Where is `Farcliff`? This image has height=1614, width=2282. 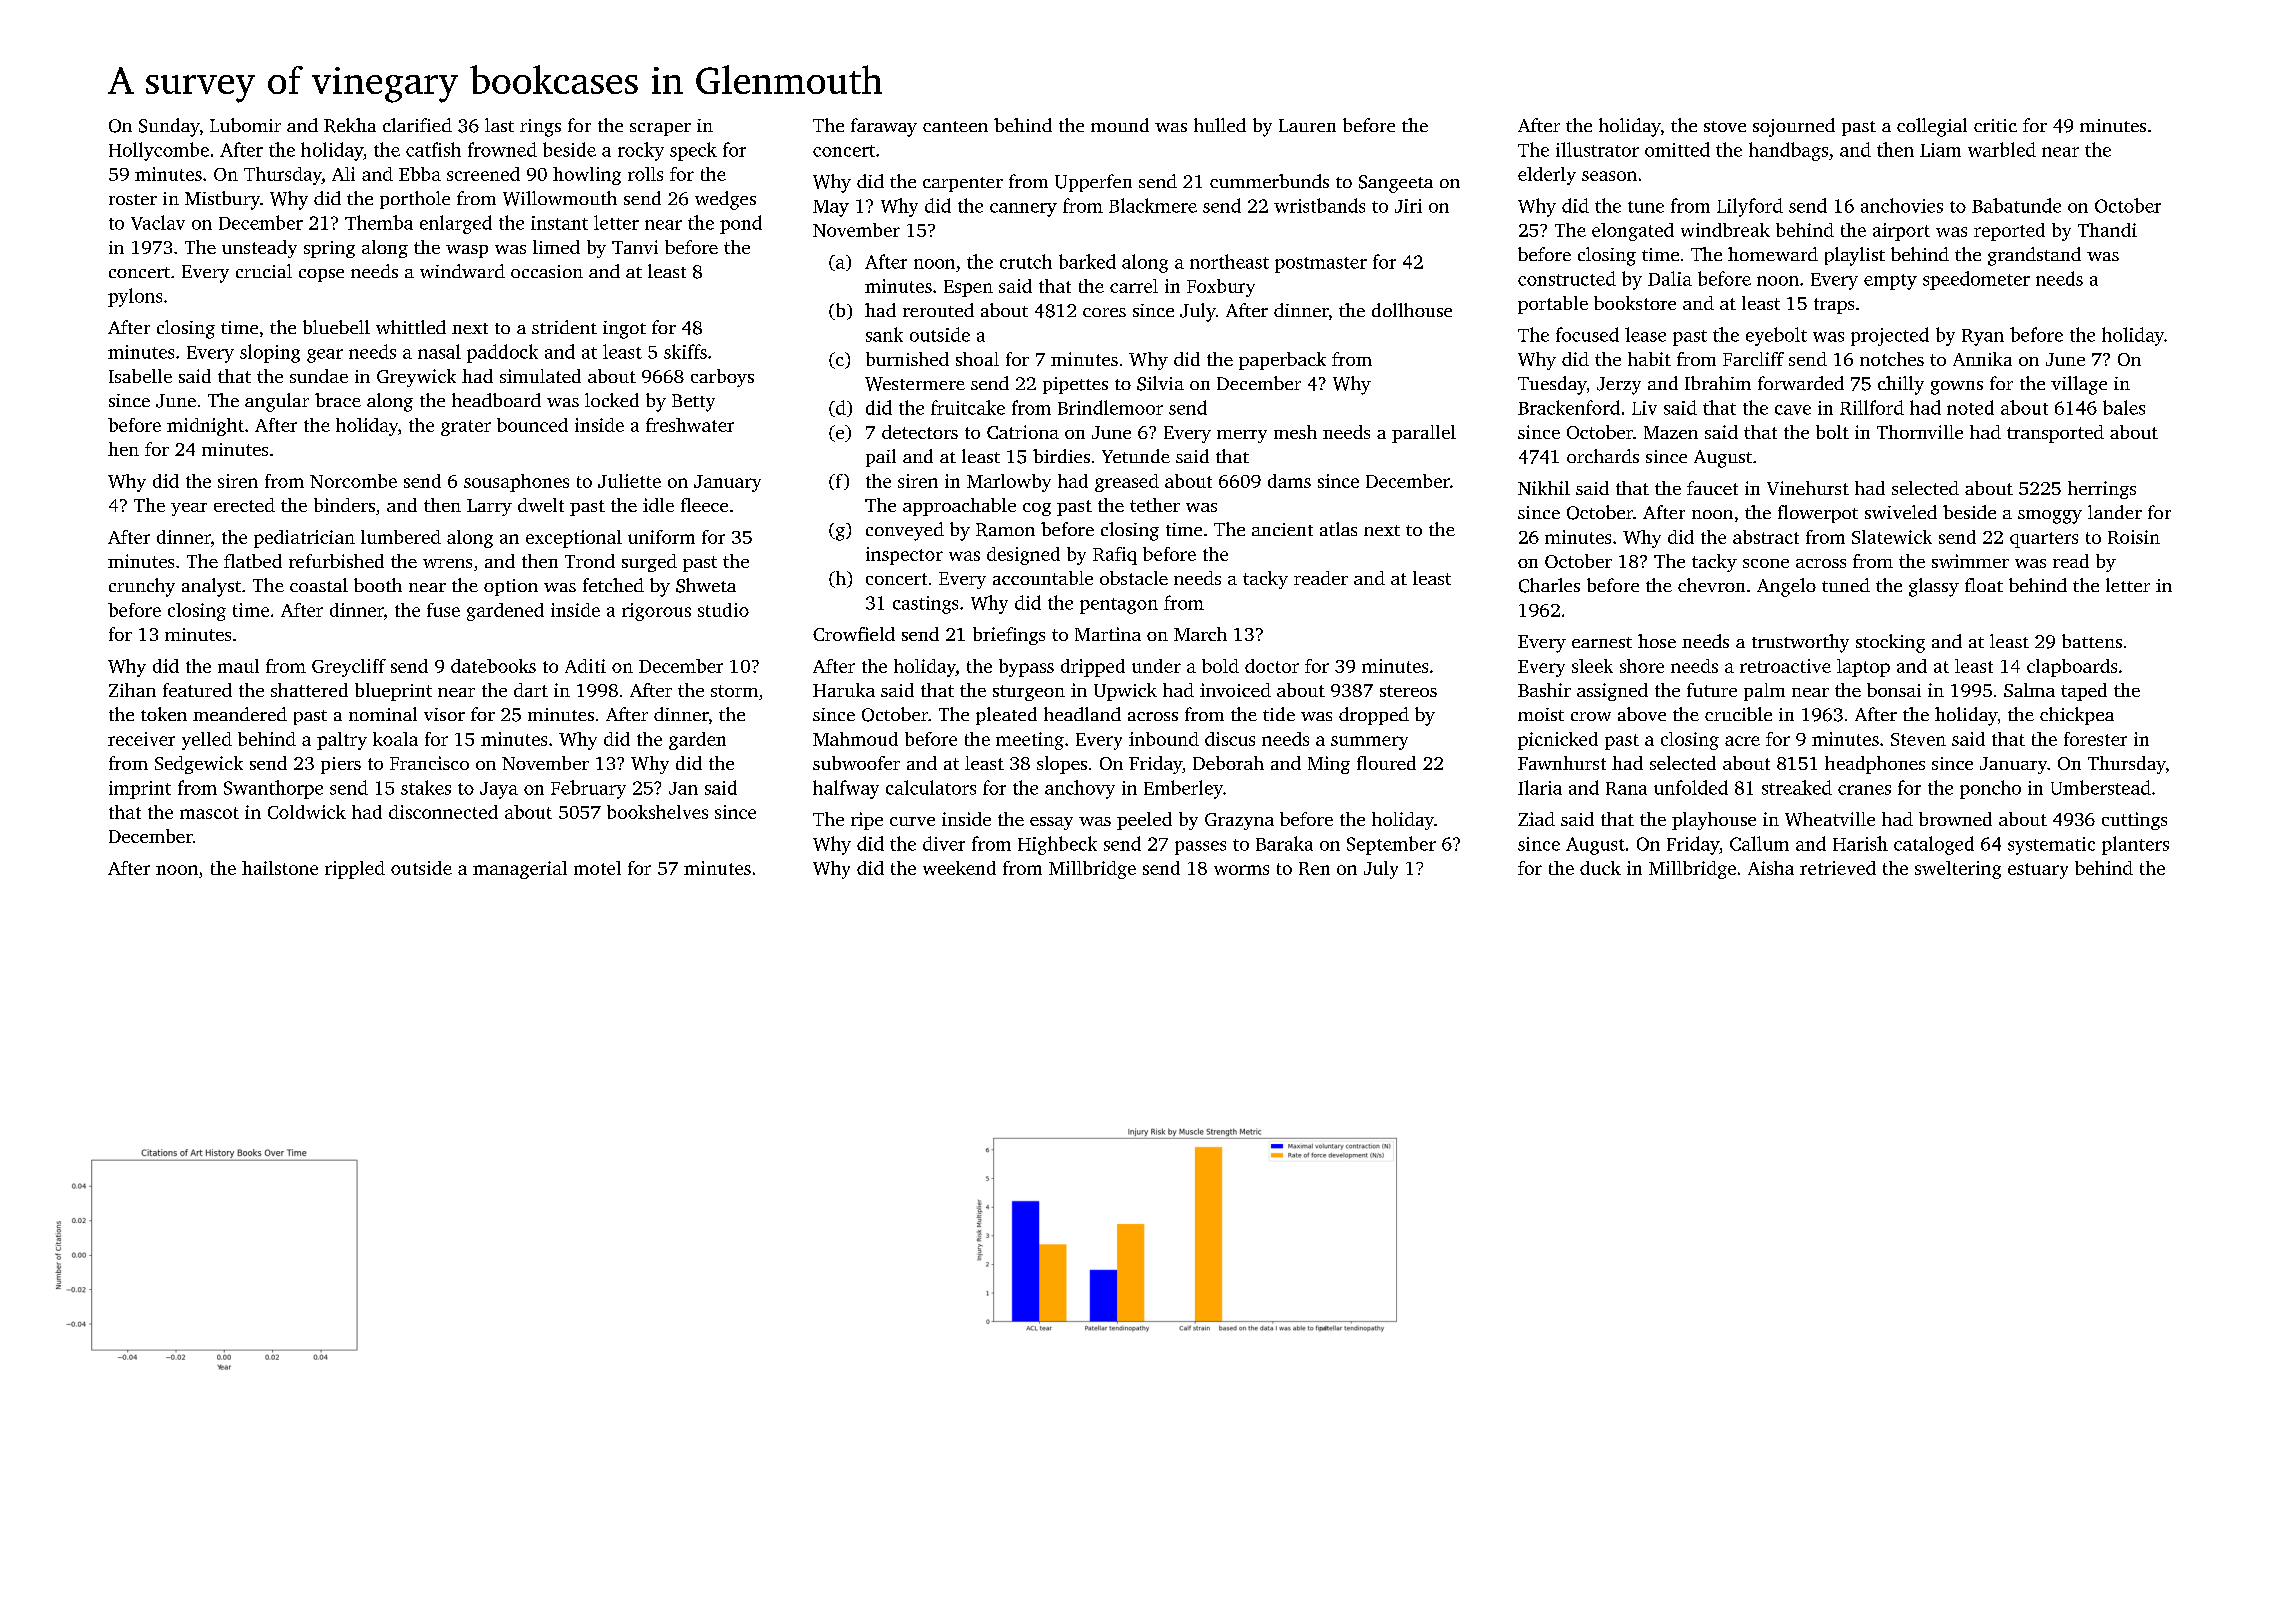
Farcliff is located at coordinates (1753, 359).
